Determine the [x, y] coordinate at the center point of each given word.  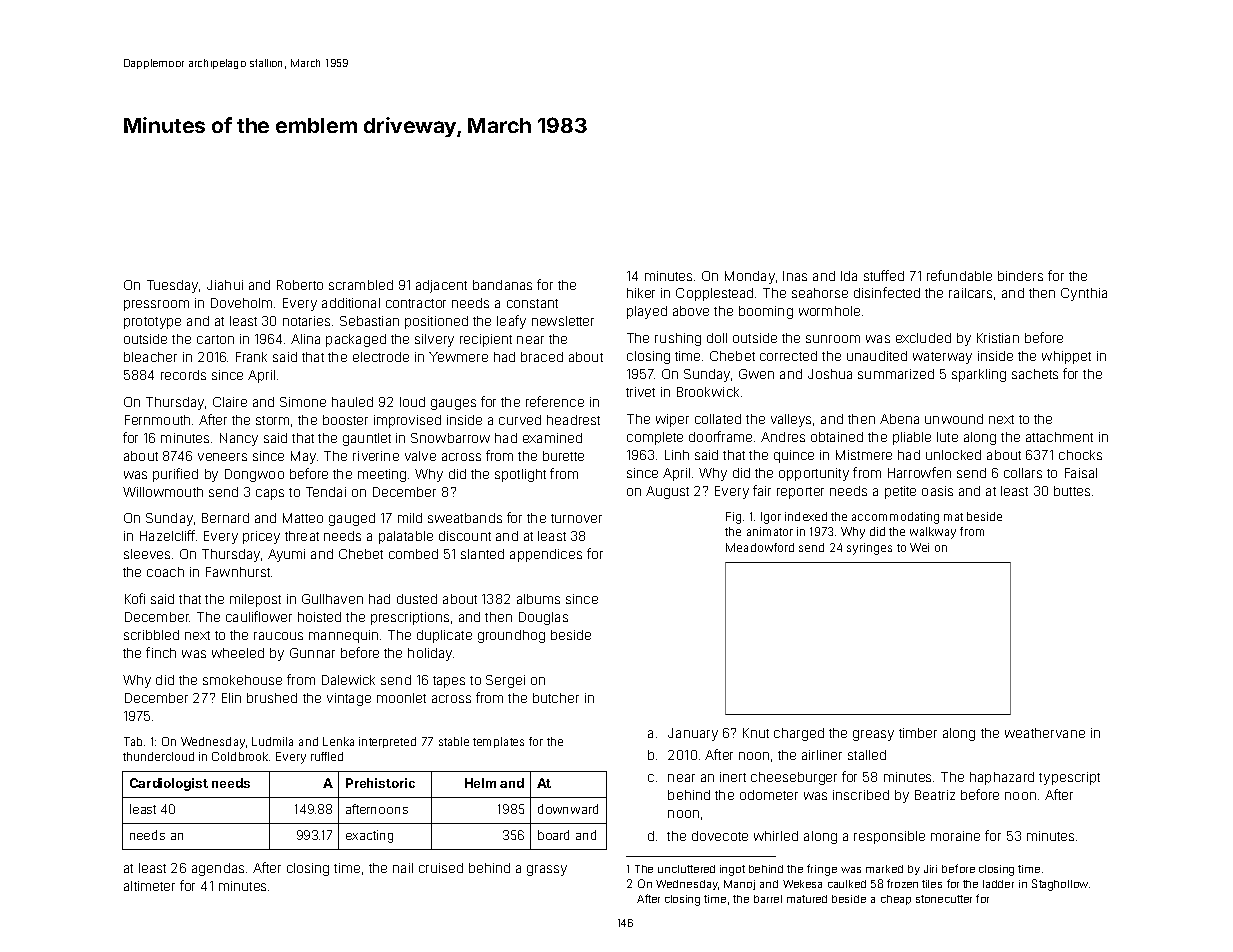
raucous [278, 636]
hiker [641, 293]
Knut [756, 733]
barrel [768, 899]
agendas [218, 869]
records [183, 375]
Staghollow [1060, 885]
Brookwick [708, 392]
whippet [1066, 357]
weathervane [1045, 733]
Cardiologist [169, 784]
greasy [873, 735]
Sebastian [369, 321]
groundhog [511, 636]
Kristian [998, 338]
